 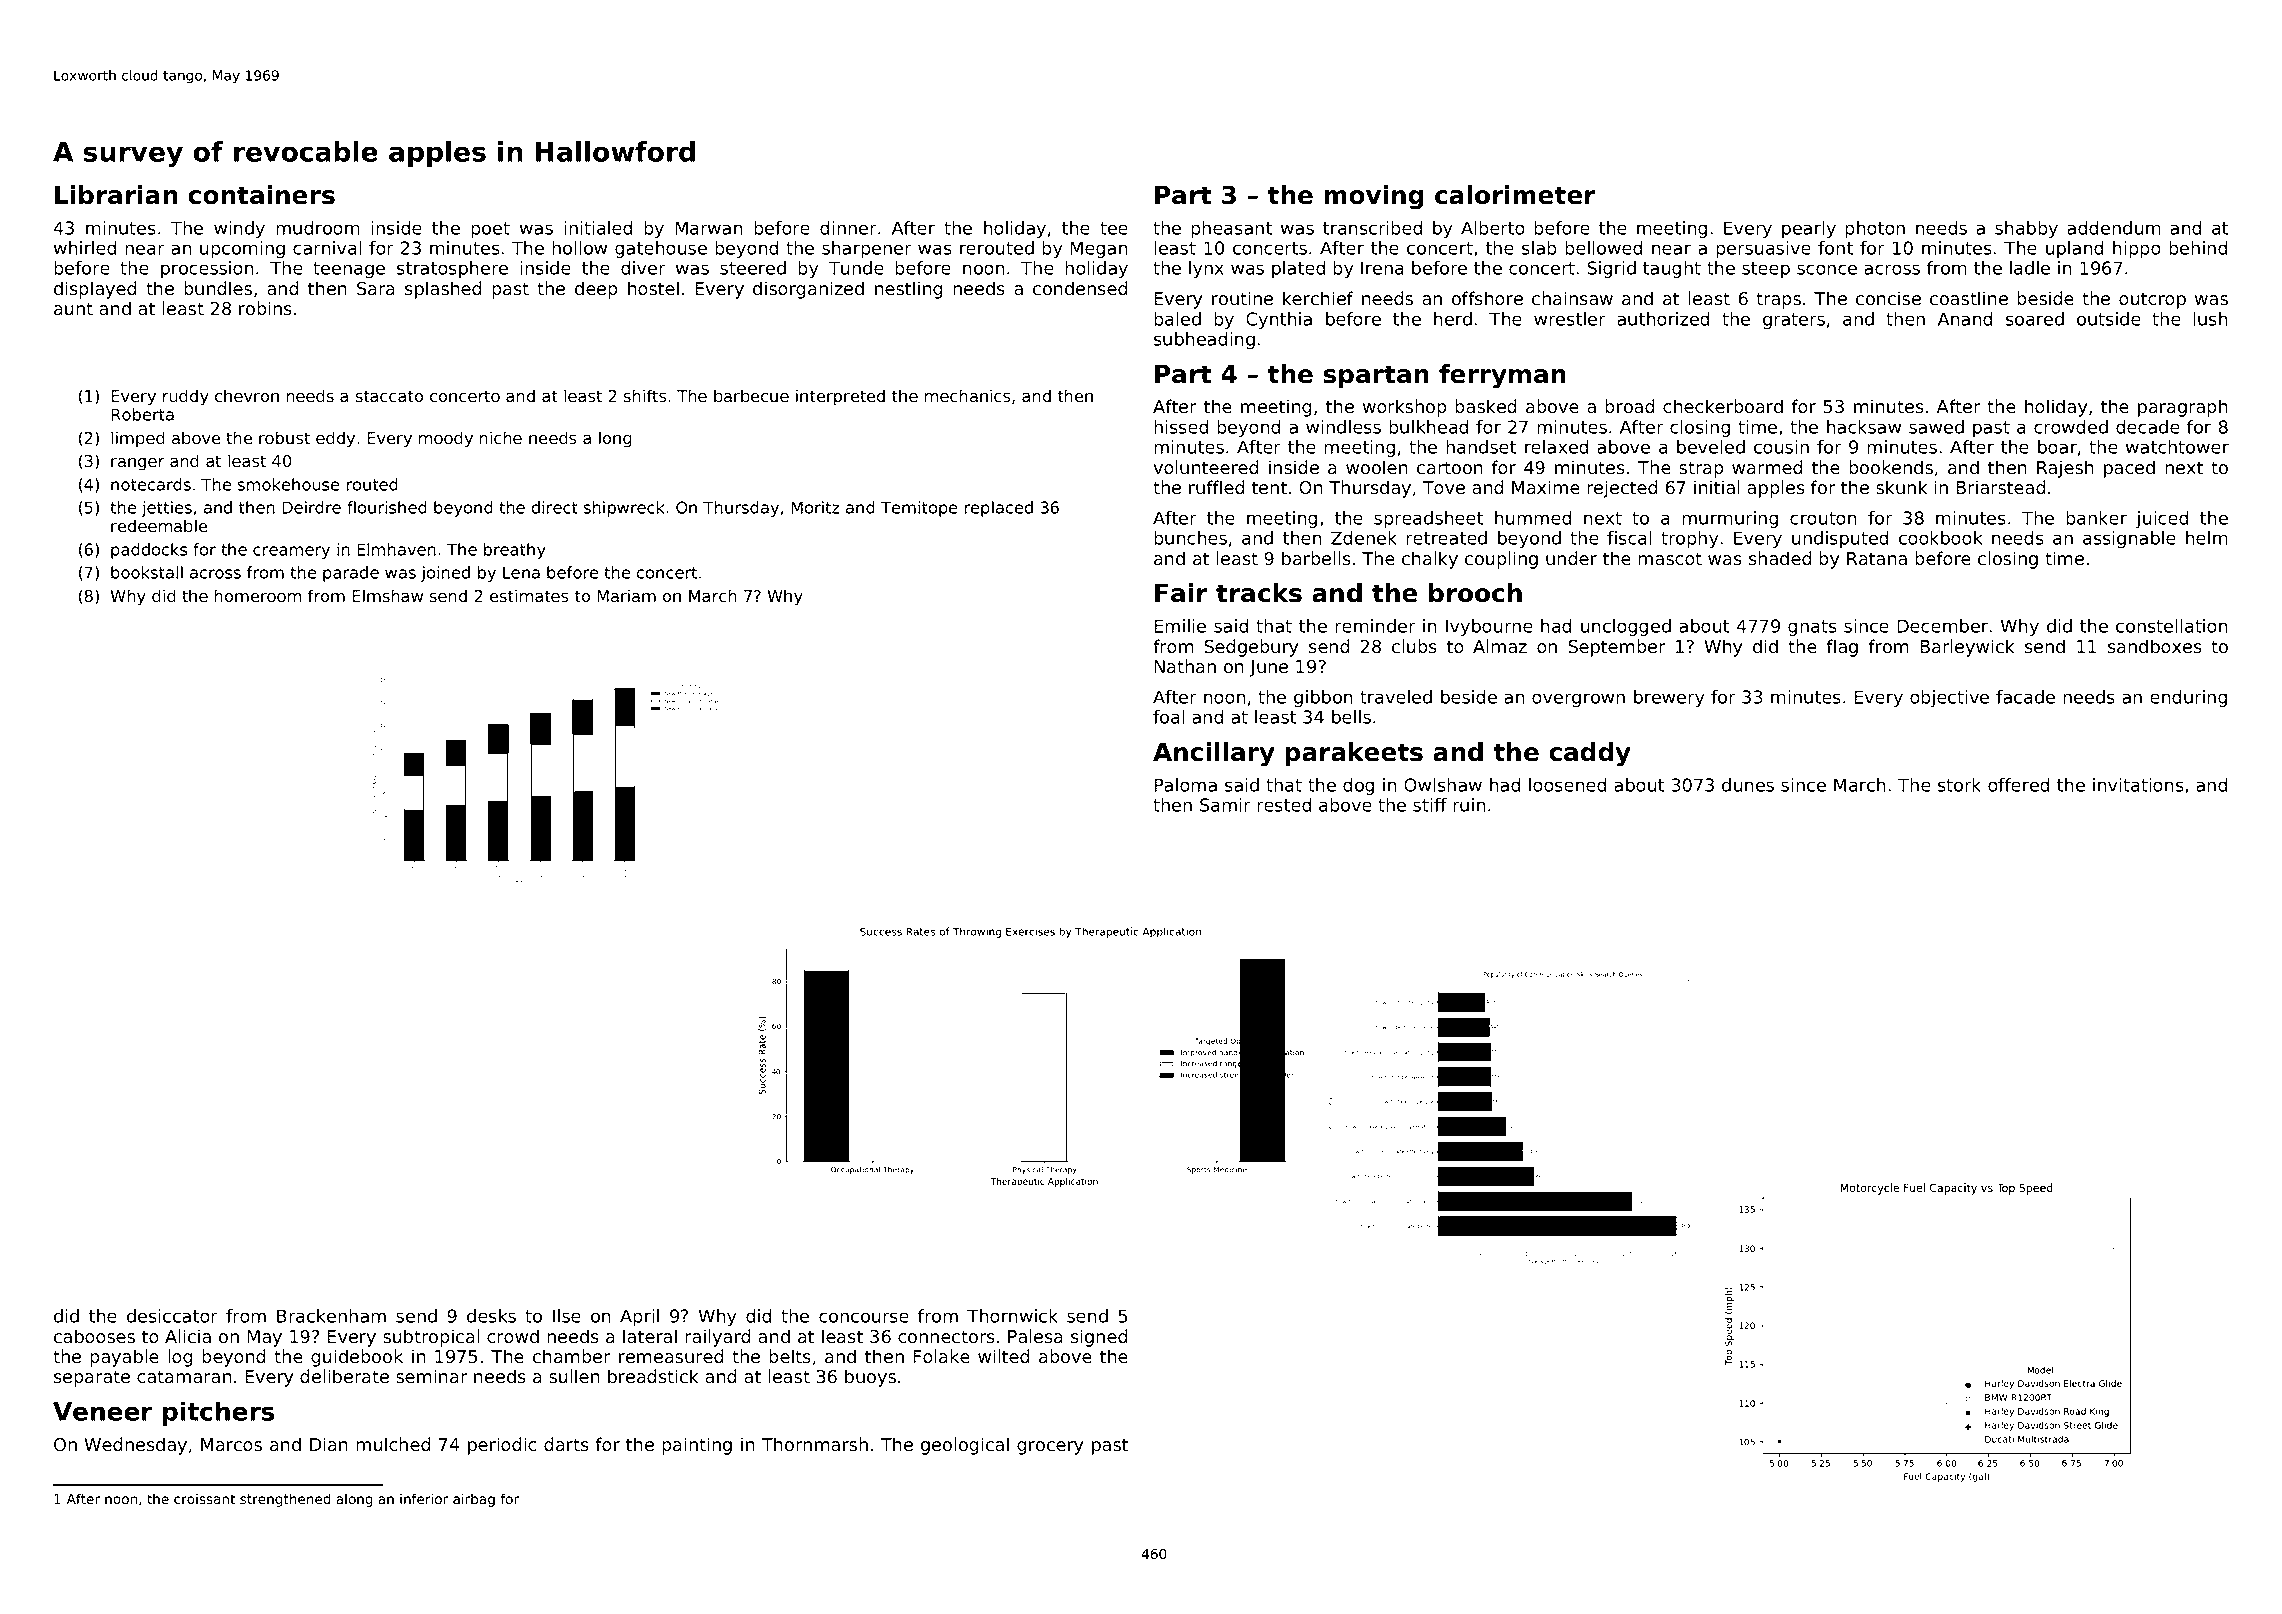 What do you see at coordinates (2138, 785) in the page?
I see `invitations` at bounding box center [2138, 785].
